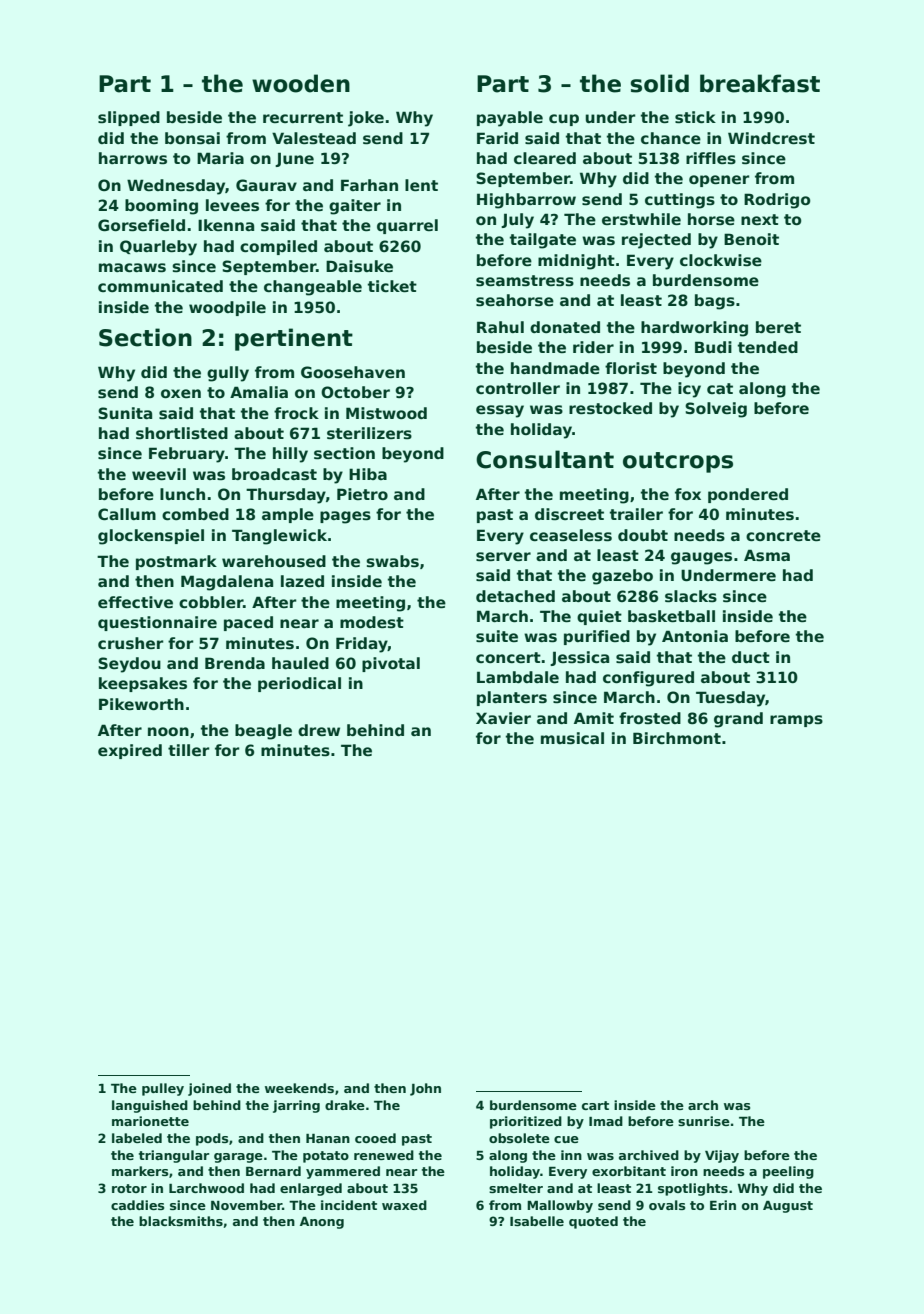 Image resolution: width=924 pixels, height=1314 pixels. Describe the element at coordinates (751, 239) in the screenshot. I see `Benoit` at that location.
